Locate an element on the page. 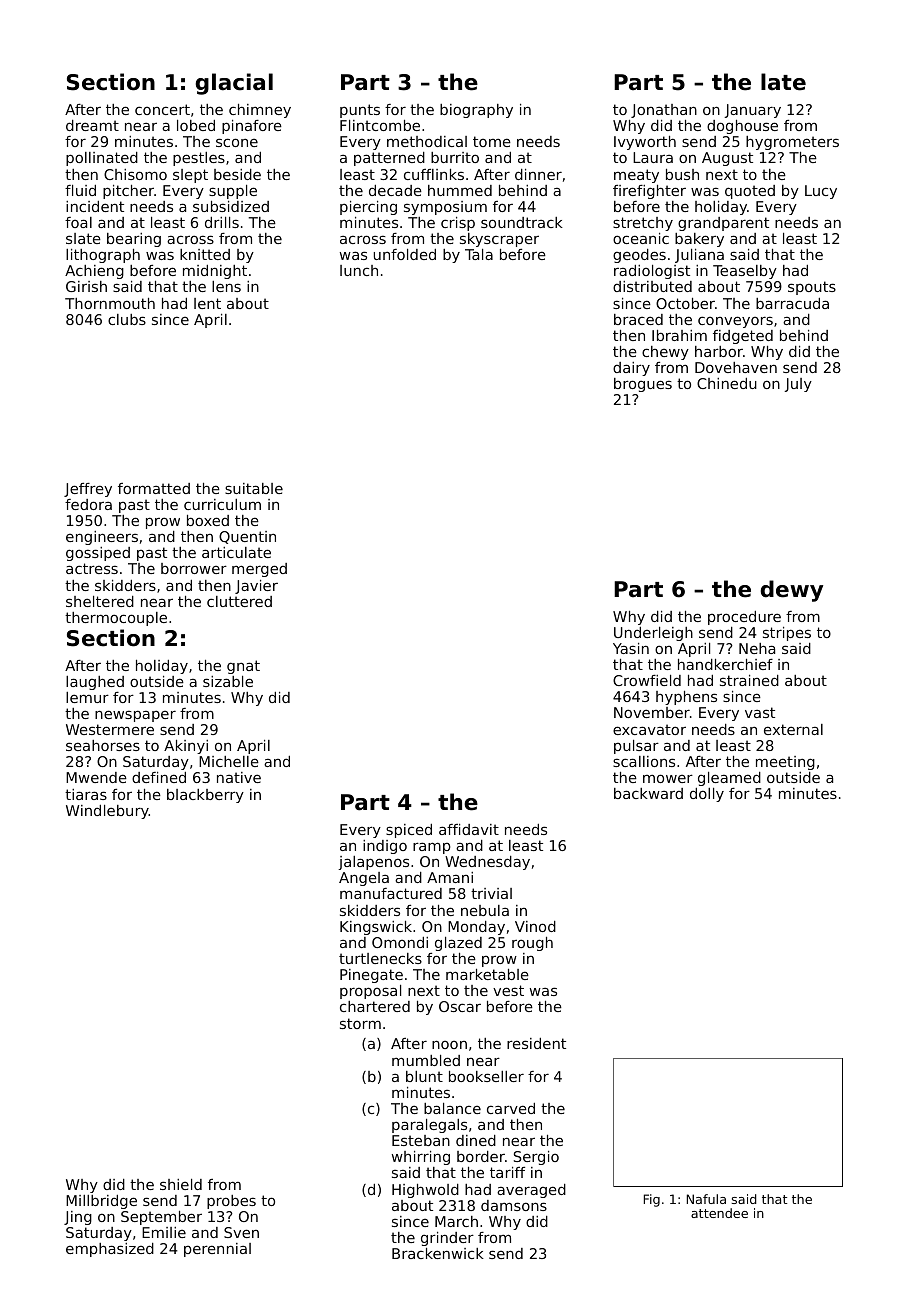 This document has height=1316, width=908. Tala is located at coordinates (479, 254).
